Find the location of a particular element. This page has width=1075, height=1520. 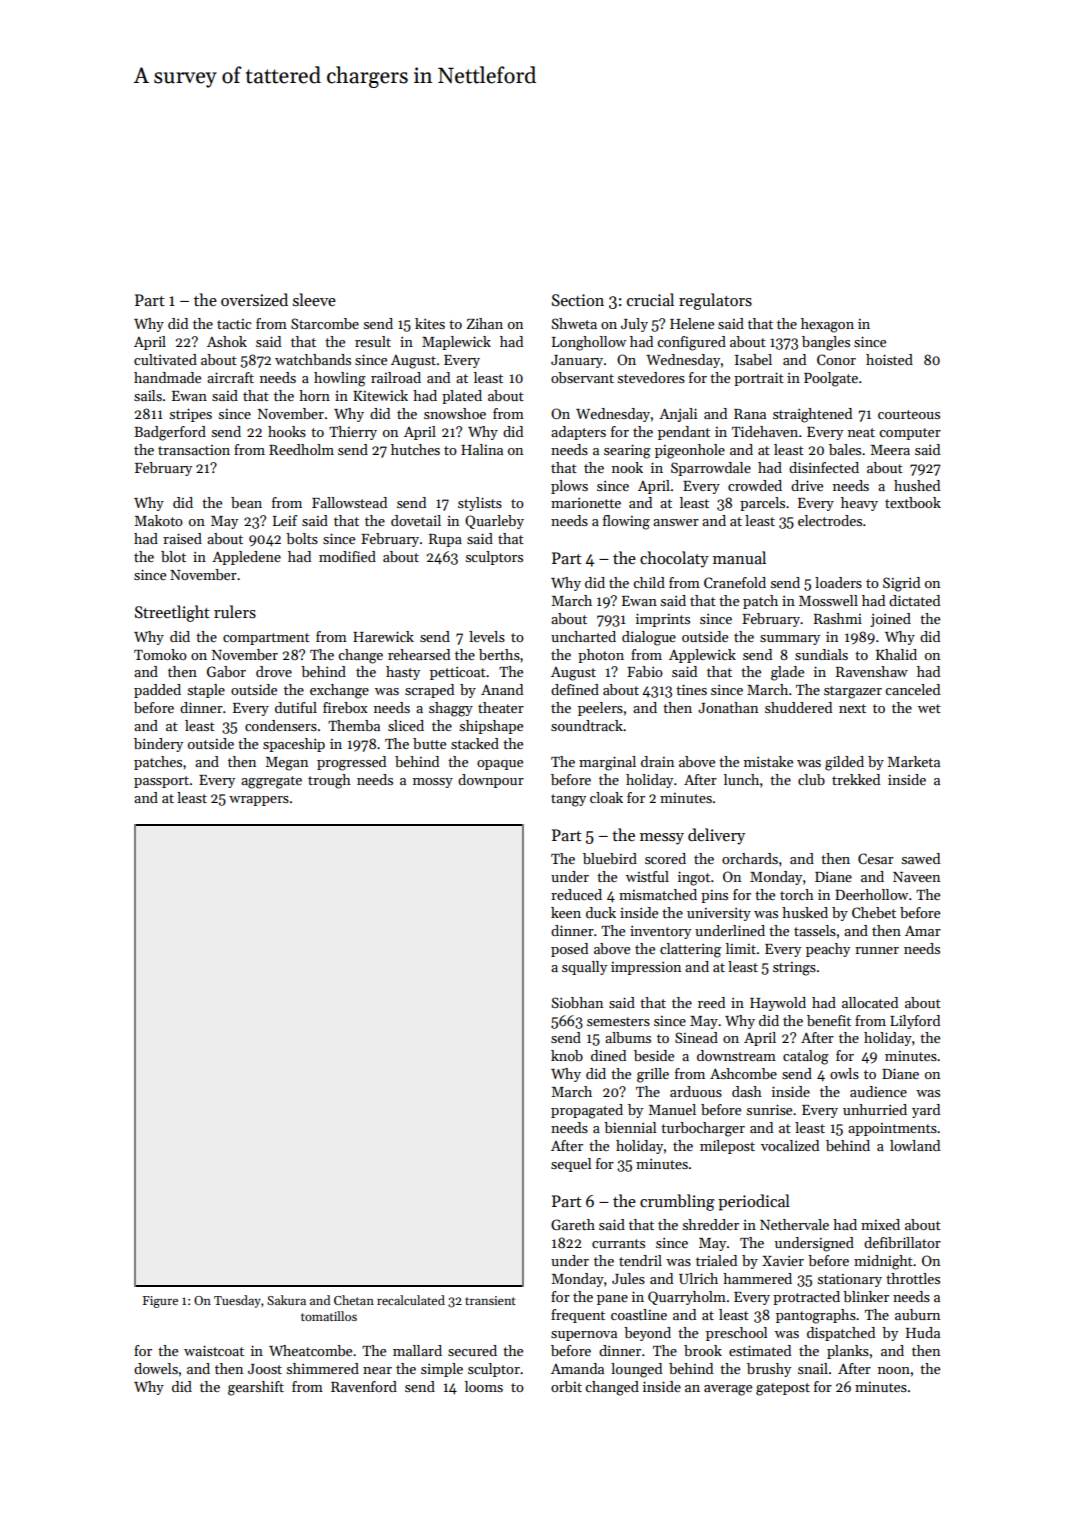

dialogue is located at coordinates (649, 638).
